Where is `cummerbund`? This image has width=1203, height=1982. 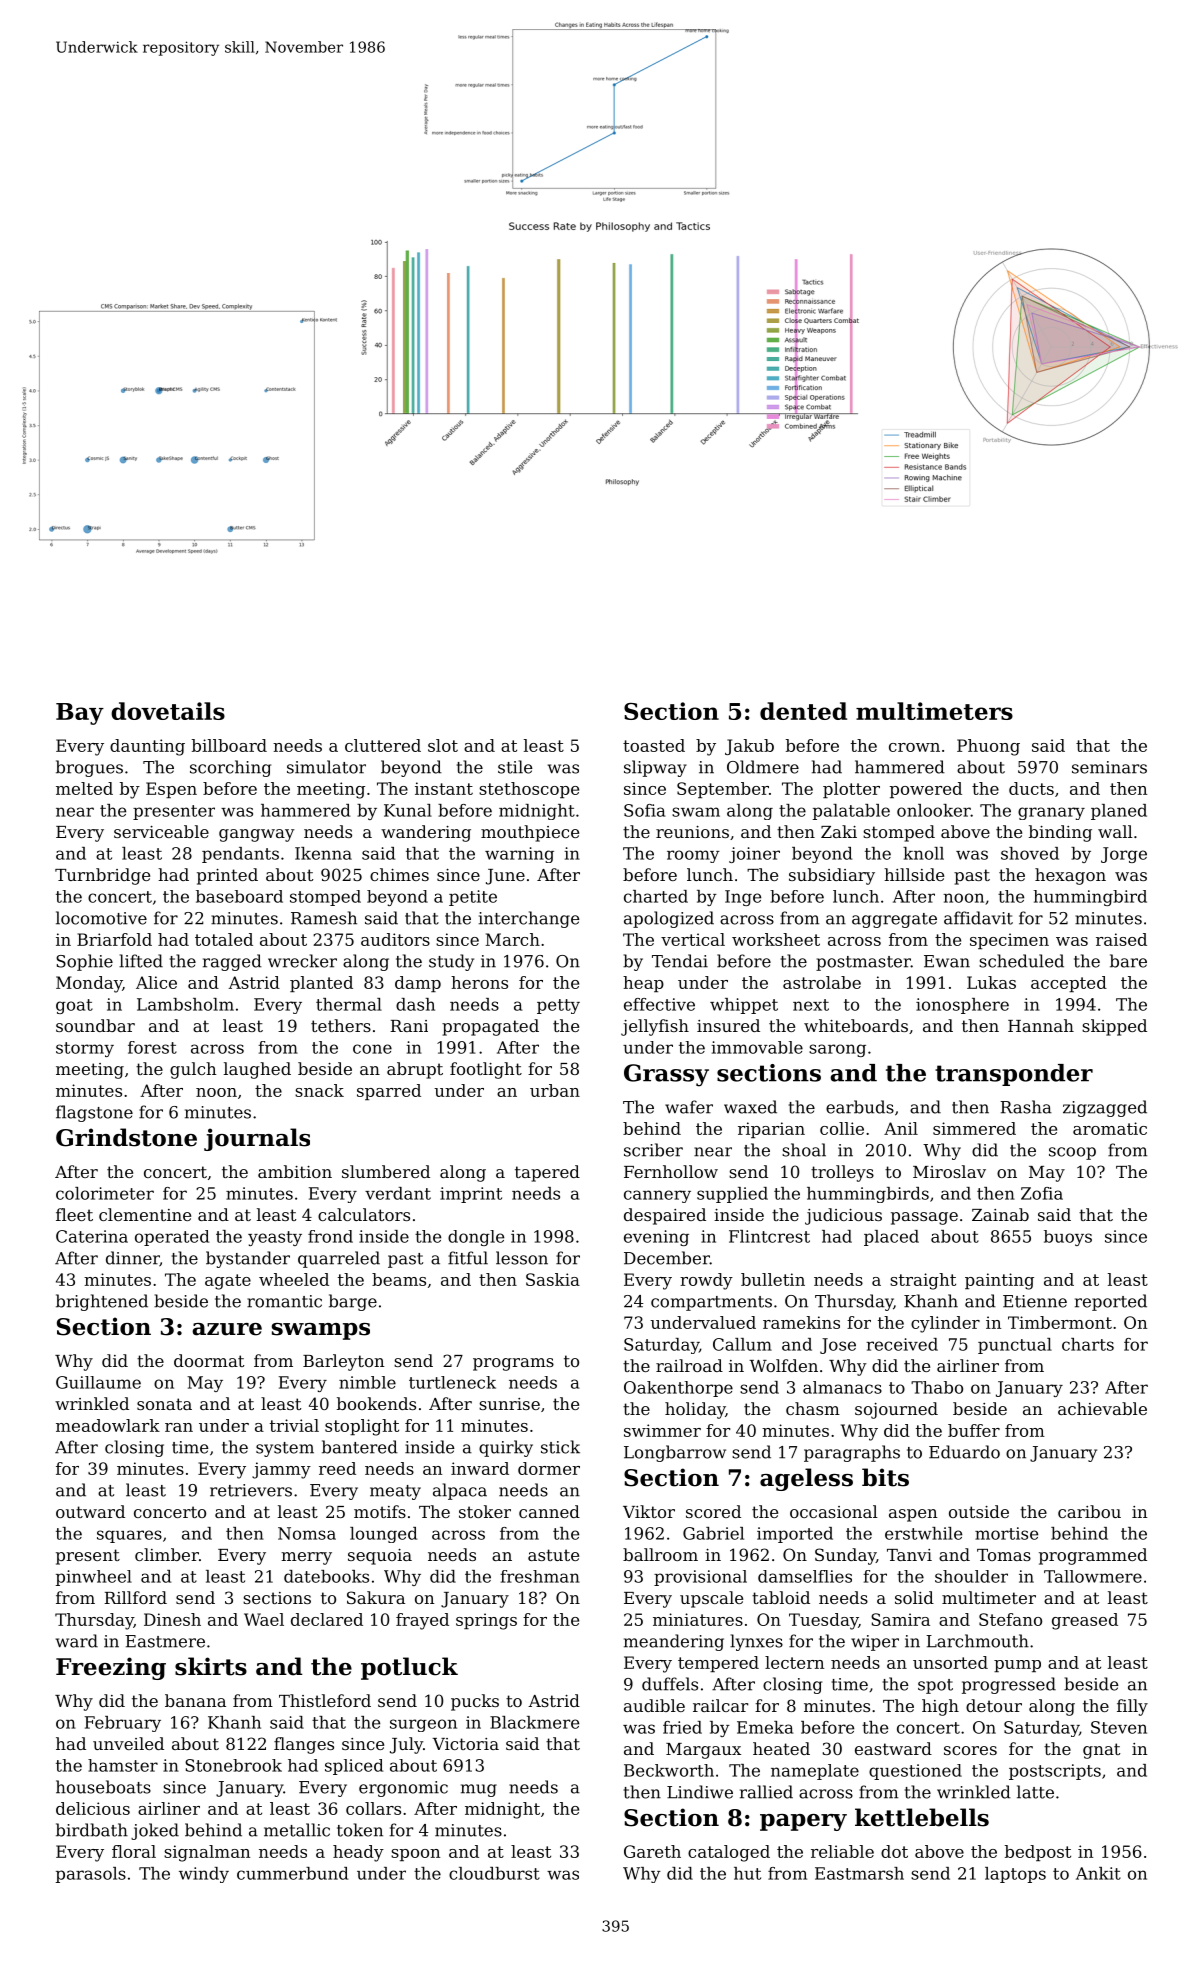 cummerbund is located at coordinates (292, 1873).
